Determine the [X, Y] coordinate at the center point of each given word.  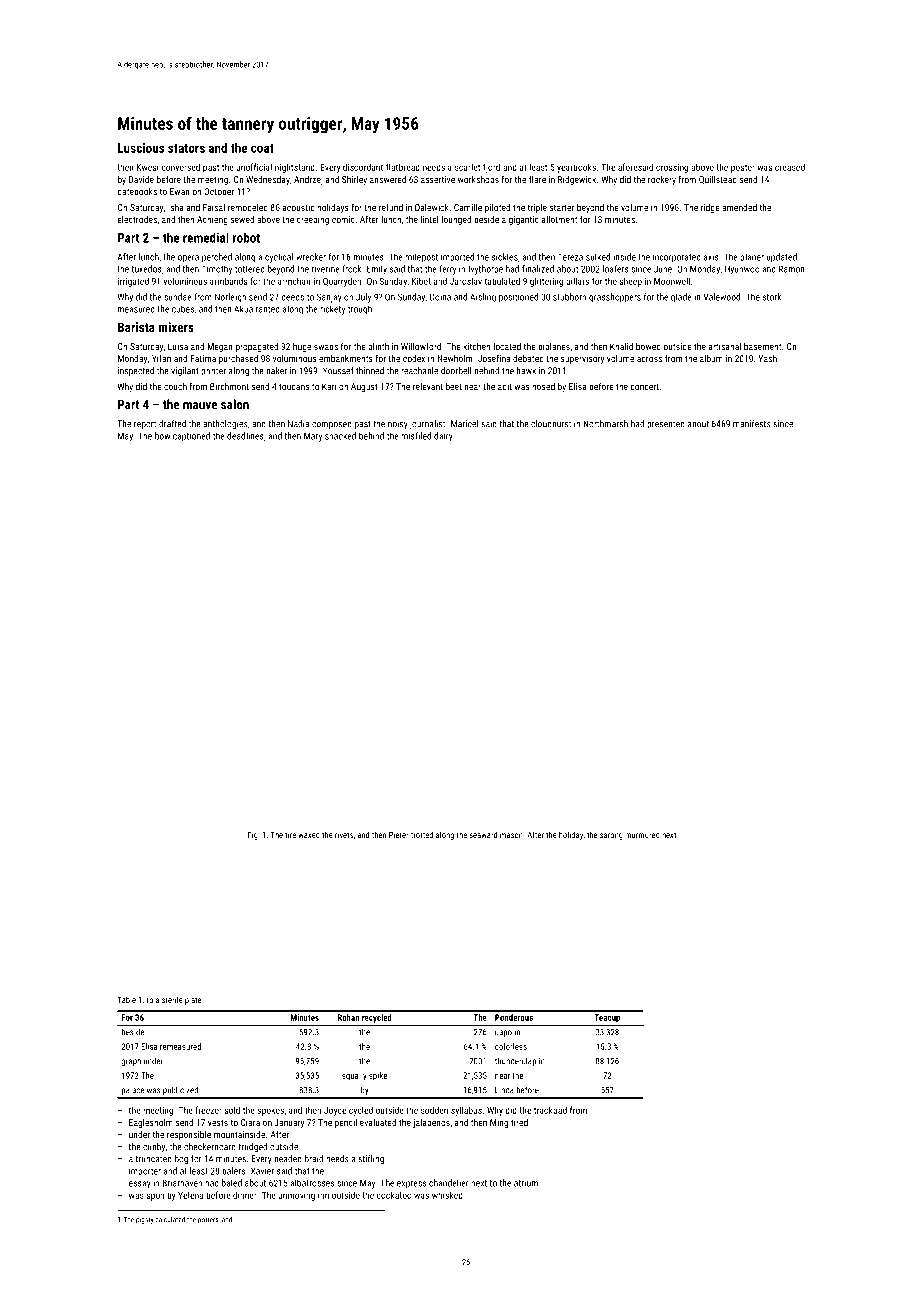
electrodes [137, 219]
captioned [191, 437]
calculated [170, 1220]
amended [739, 207]
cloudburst [551, 424]
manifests [752, 424]
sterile [172, 999]
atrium [526, 1183]
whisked [447, 1195]
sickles [505, 257]
